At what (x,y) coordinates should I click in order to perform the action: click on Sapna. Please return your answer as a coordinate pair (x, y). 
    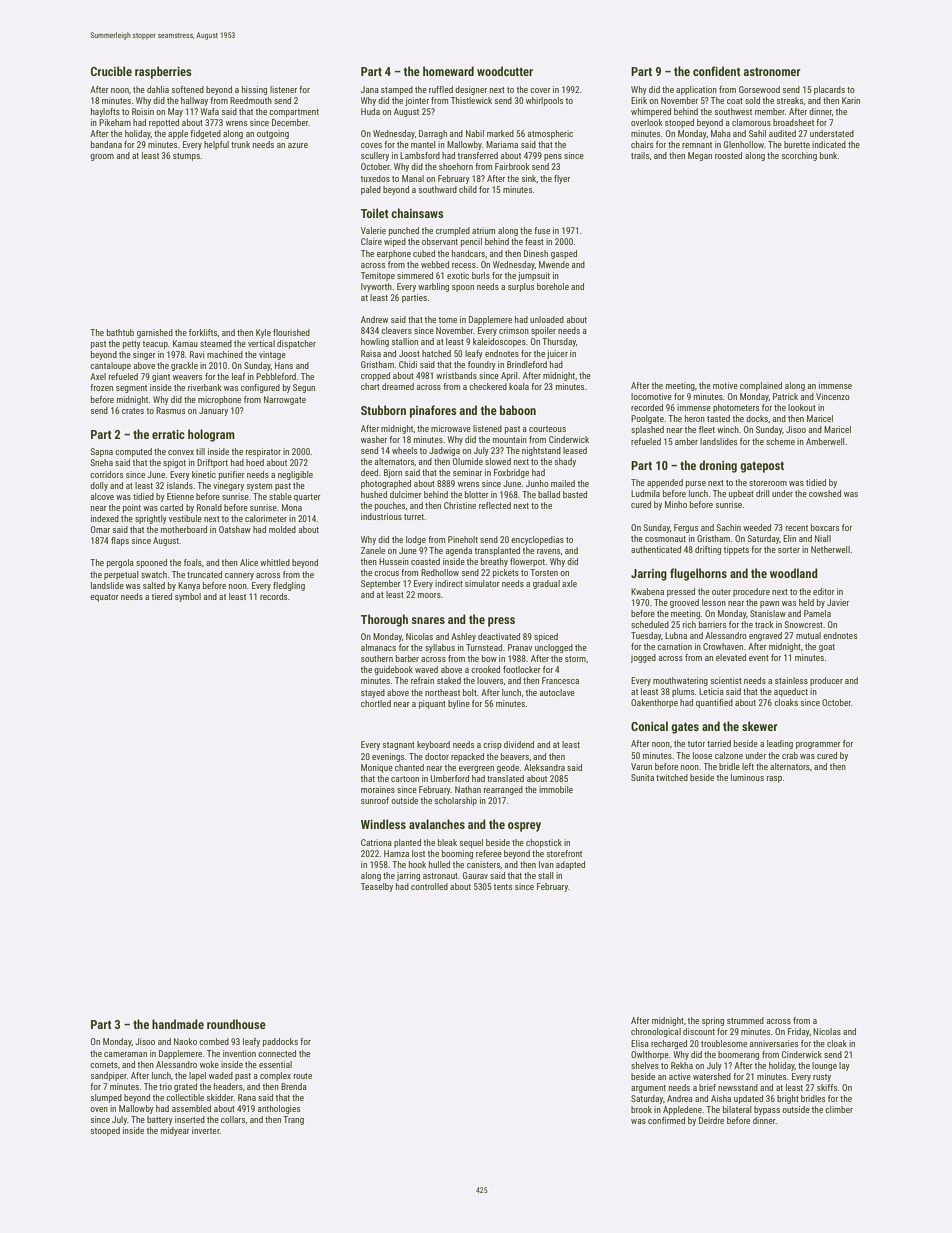
    Looking at the image, I should click on (101, 452).
